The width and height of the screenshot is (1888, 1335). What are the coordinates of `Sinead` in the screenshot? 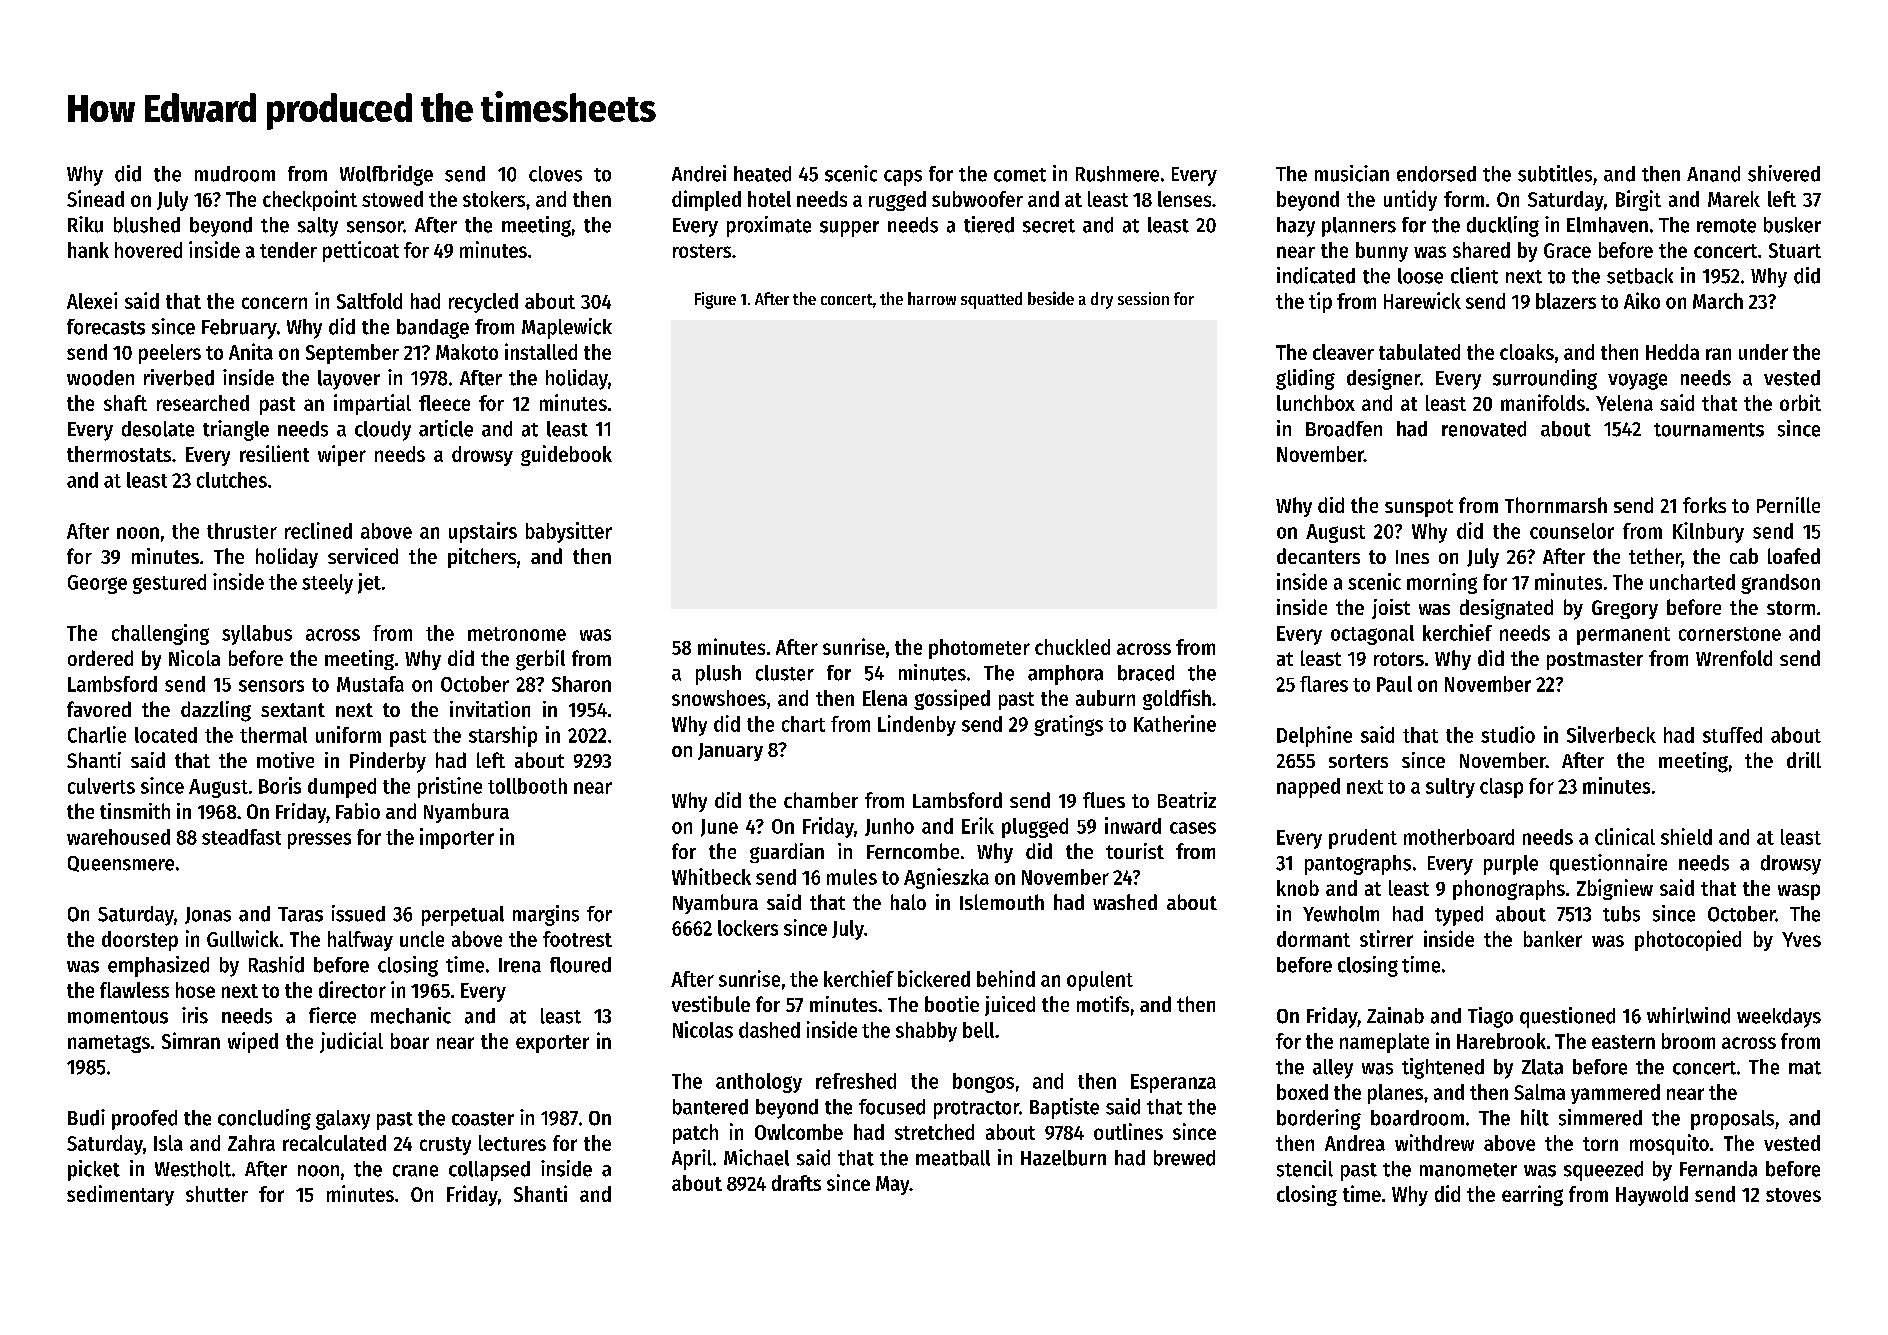 It's located at (95, 198).
